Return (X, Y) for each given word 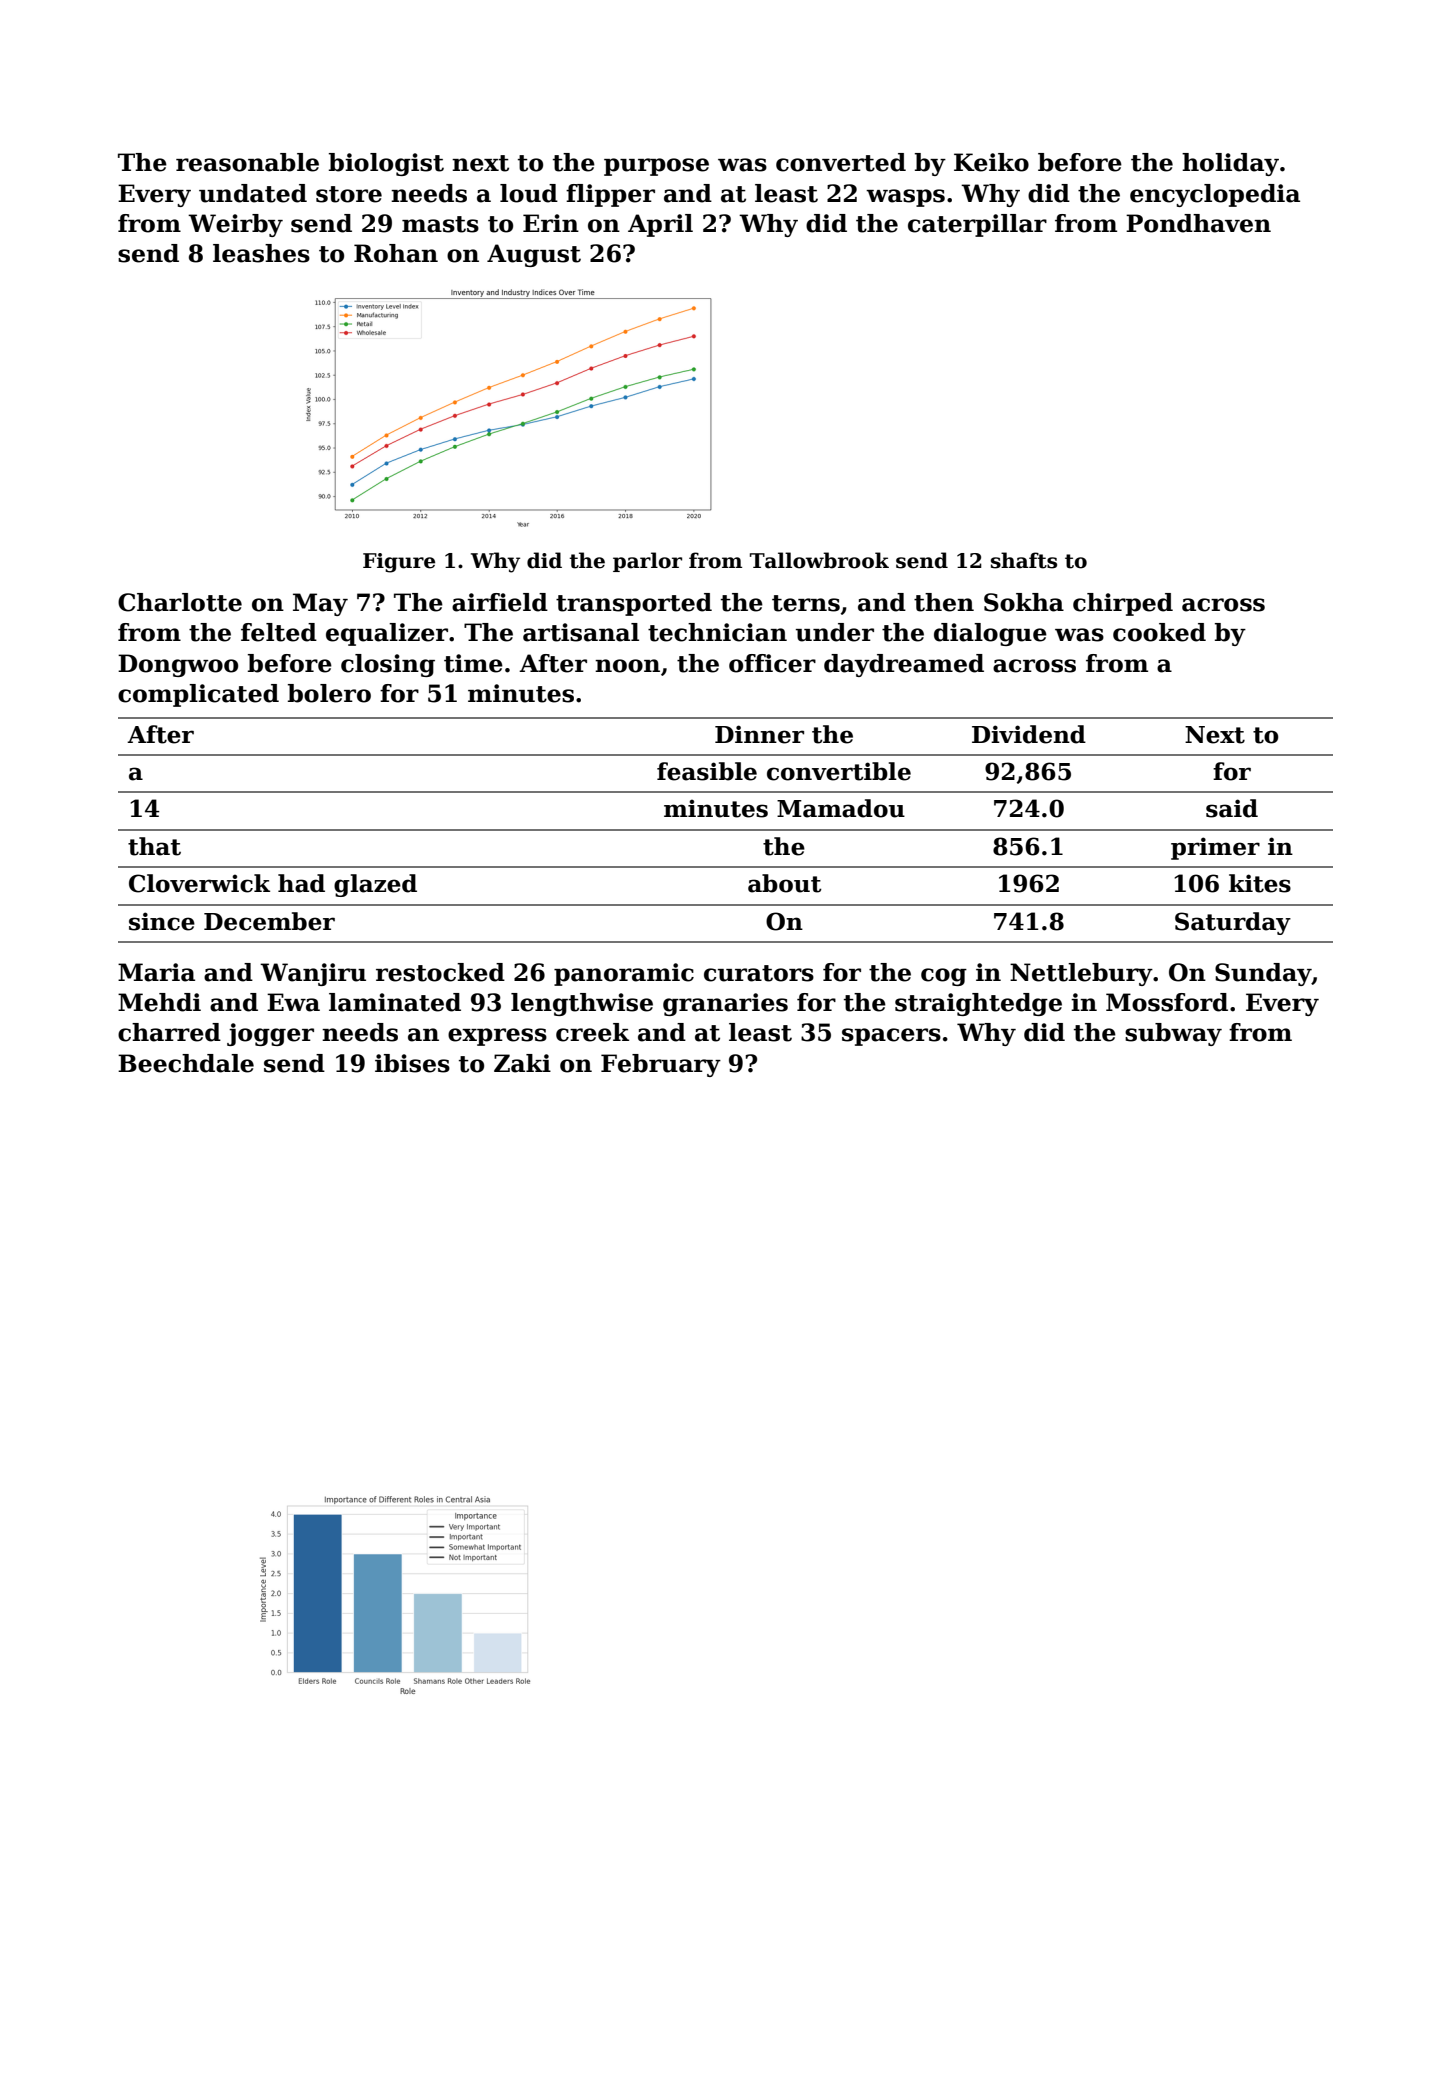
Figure (399, 563)
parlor (647, 562)
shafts (1024, 560)
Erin (551, 223)
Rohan (396, 253)
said (1232, 808)
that (154, 846)
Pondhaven (1198, 223)
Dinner (759, 734)
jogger (270, 1034)
